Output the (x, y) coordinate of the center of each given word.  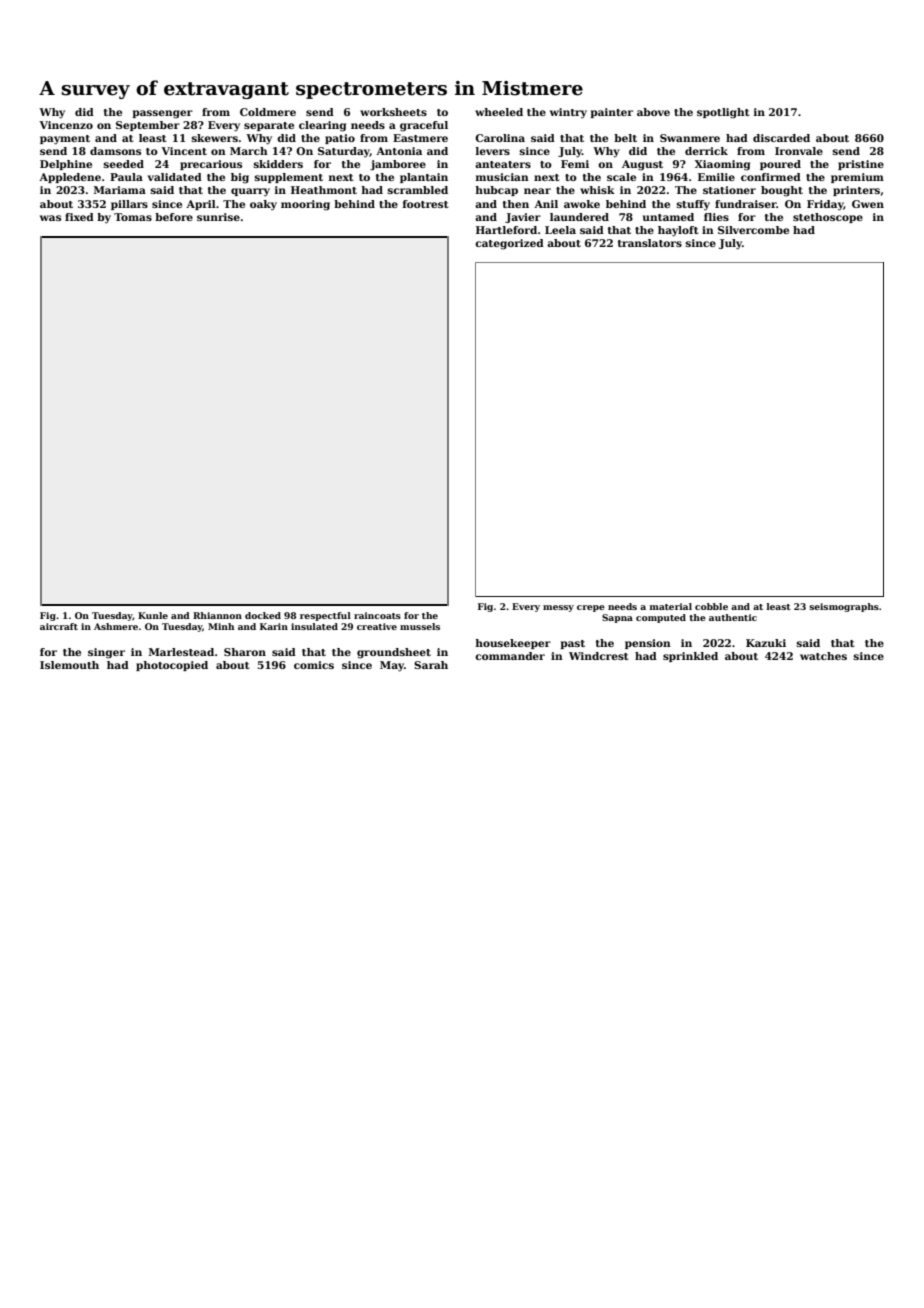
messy (558, 608)
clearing (322, 126)
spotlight (723, 113)
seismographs (844, 607)
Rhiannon (217, 615)
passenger (162, 114)
